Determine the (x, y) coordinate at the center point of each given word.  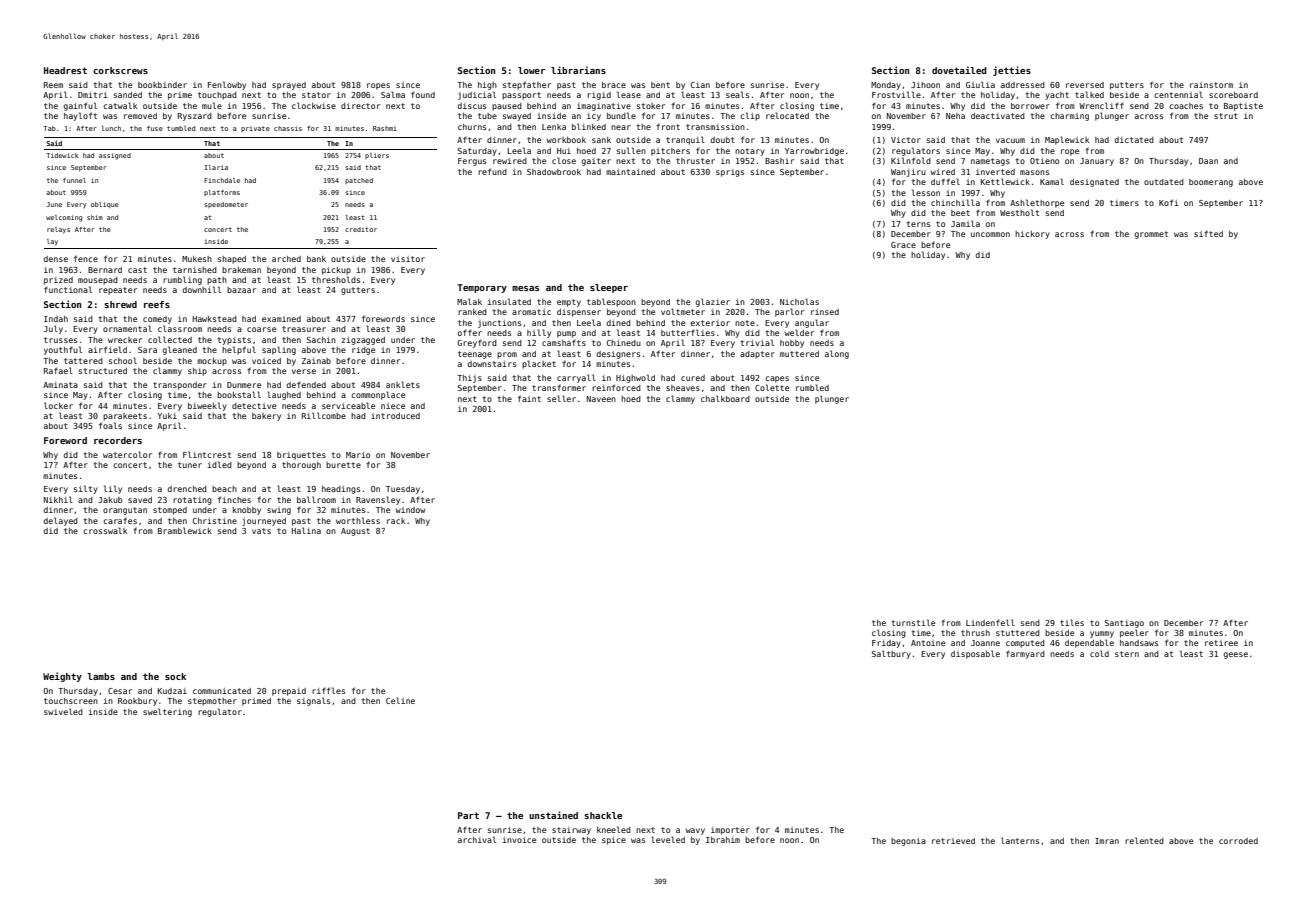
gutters (358, 291)
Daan (1208, 161)
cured (693, 378)
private (255, 129)
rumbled (812, 387)
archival (477, 839)
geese (1236, 655)
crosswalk (105, 530)
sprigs (730, 173)
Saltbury (891, 654)
